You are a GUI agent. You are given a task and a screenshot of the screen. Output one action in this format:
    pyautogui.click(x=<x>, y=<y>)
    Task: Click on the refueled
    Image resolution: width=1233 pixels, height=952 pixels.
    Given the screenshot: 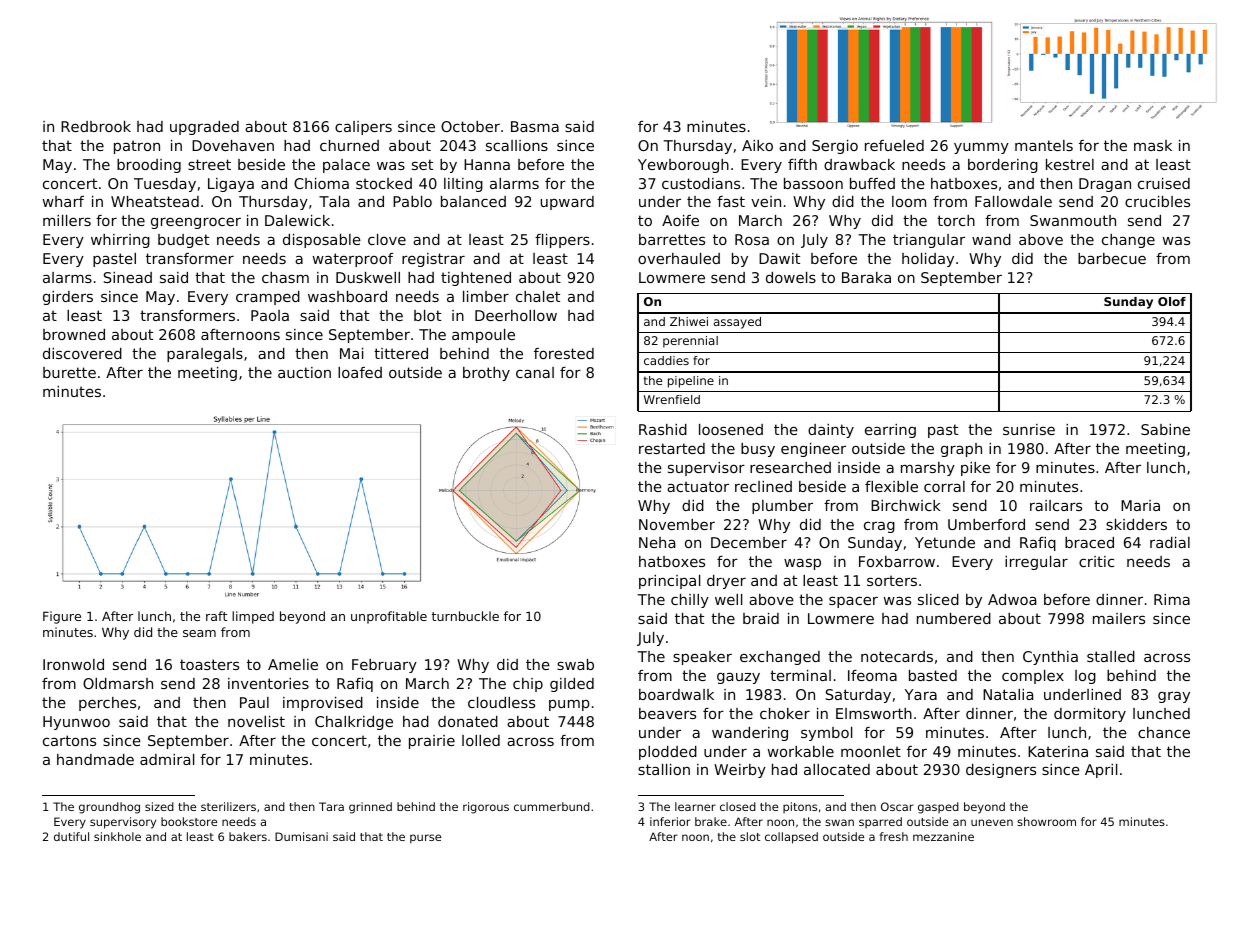 What is the action you would take?
    pyautogui.click(x=894, y=145)
